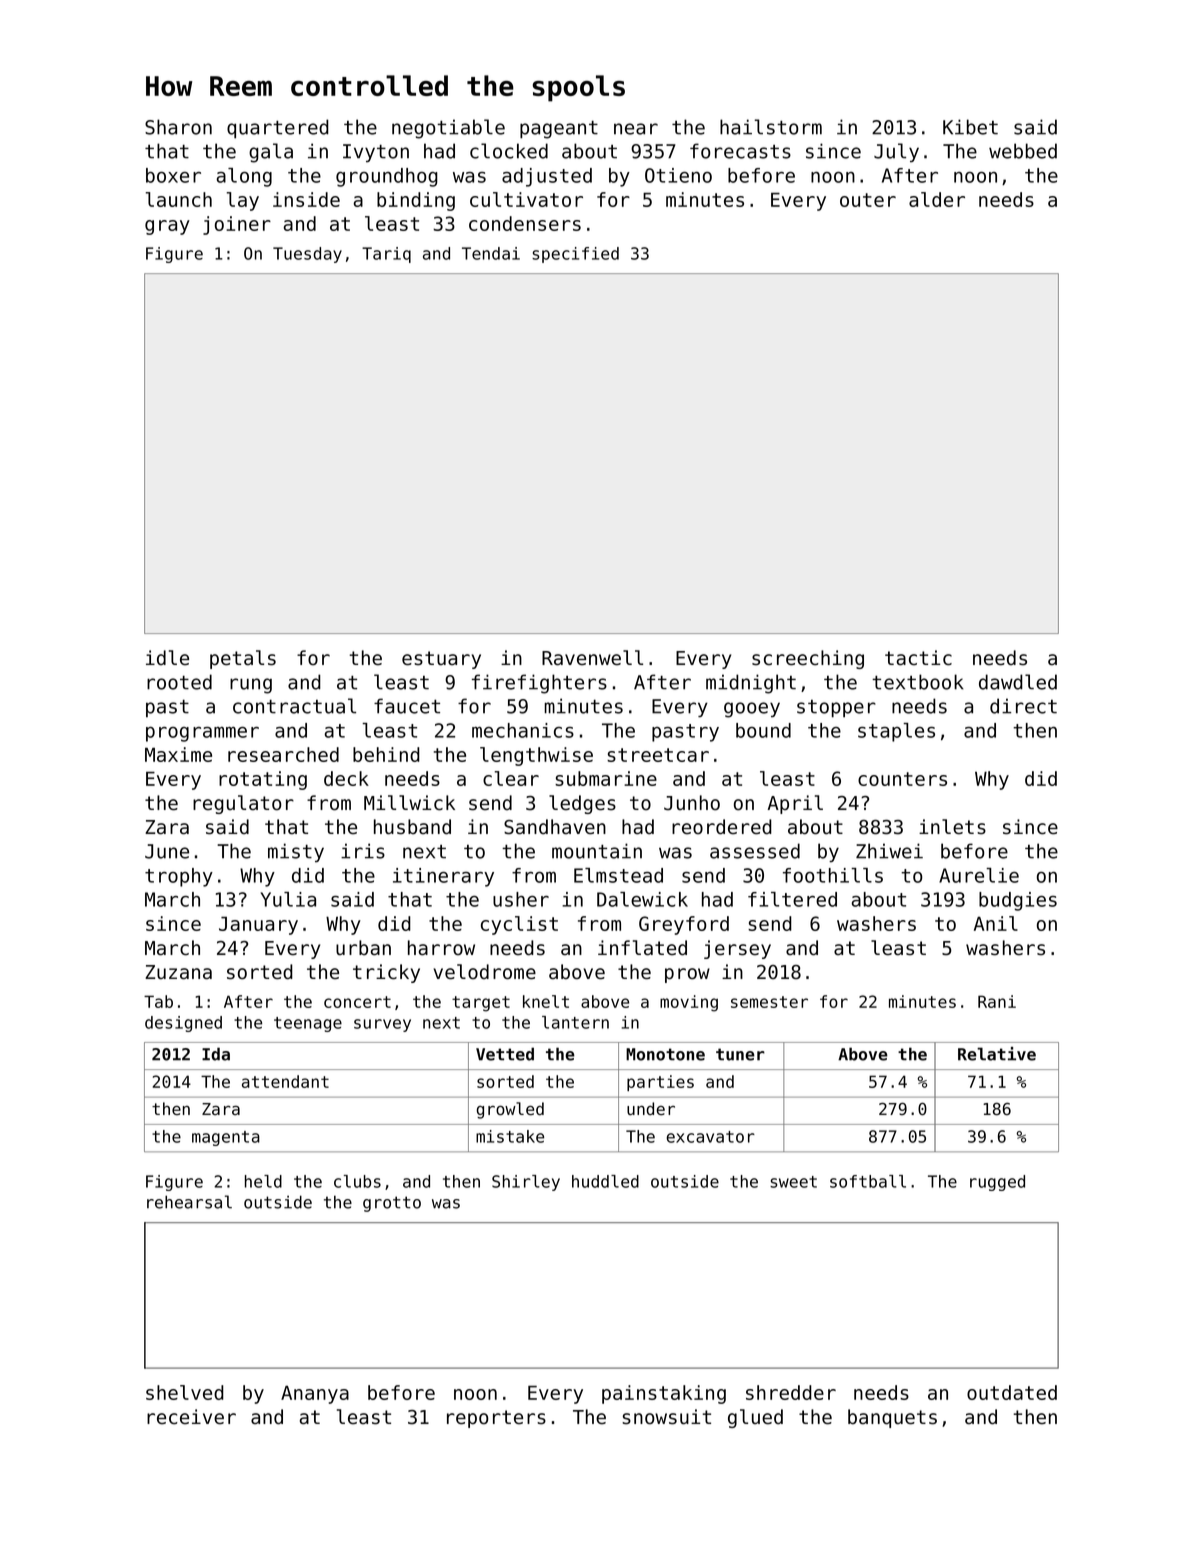  I want to click on tactic, so click(918, 658).
